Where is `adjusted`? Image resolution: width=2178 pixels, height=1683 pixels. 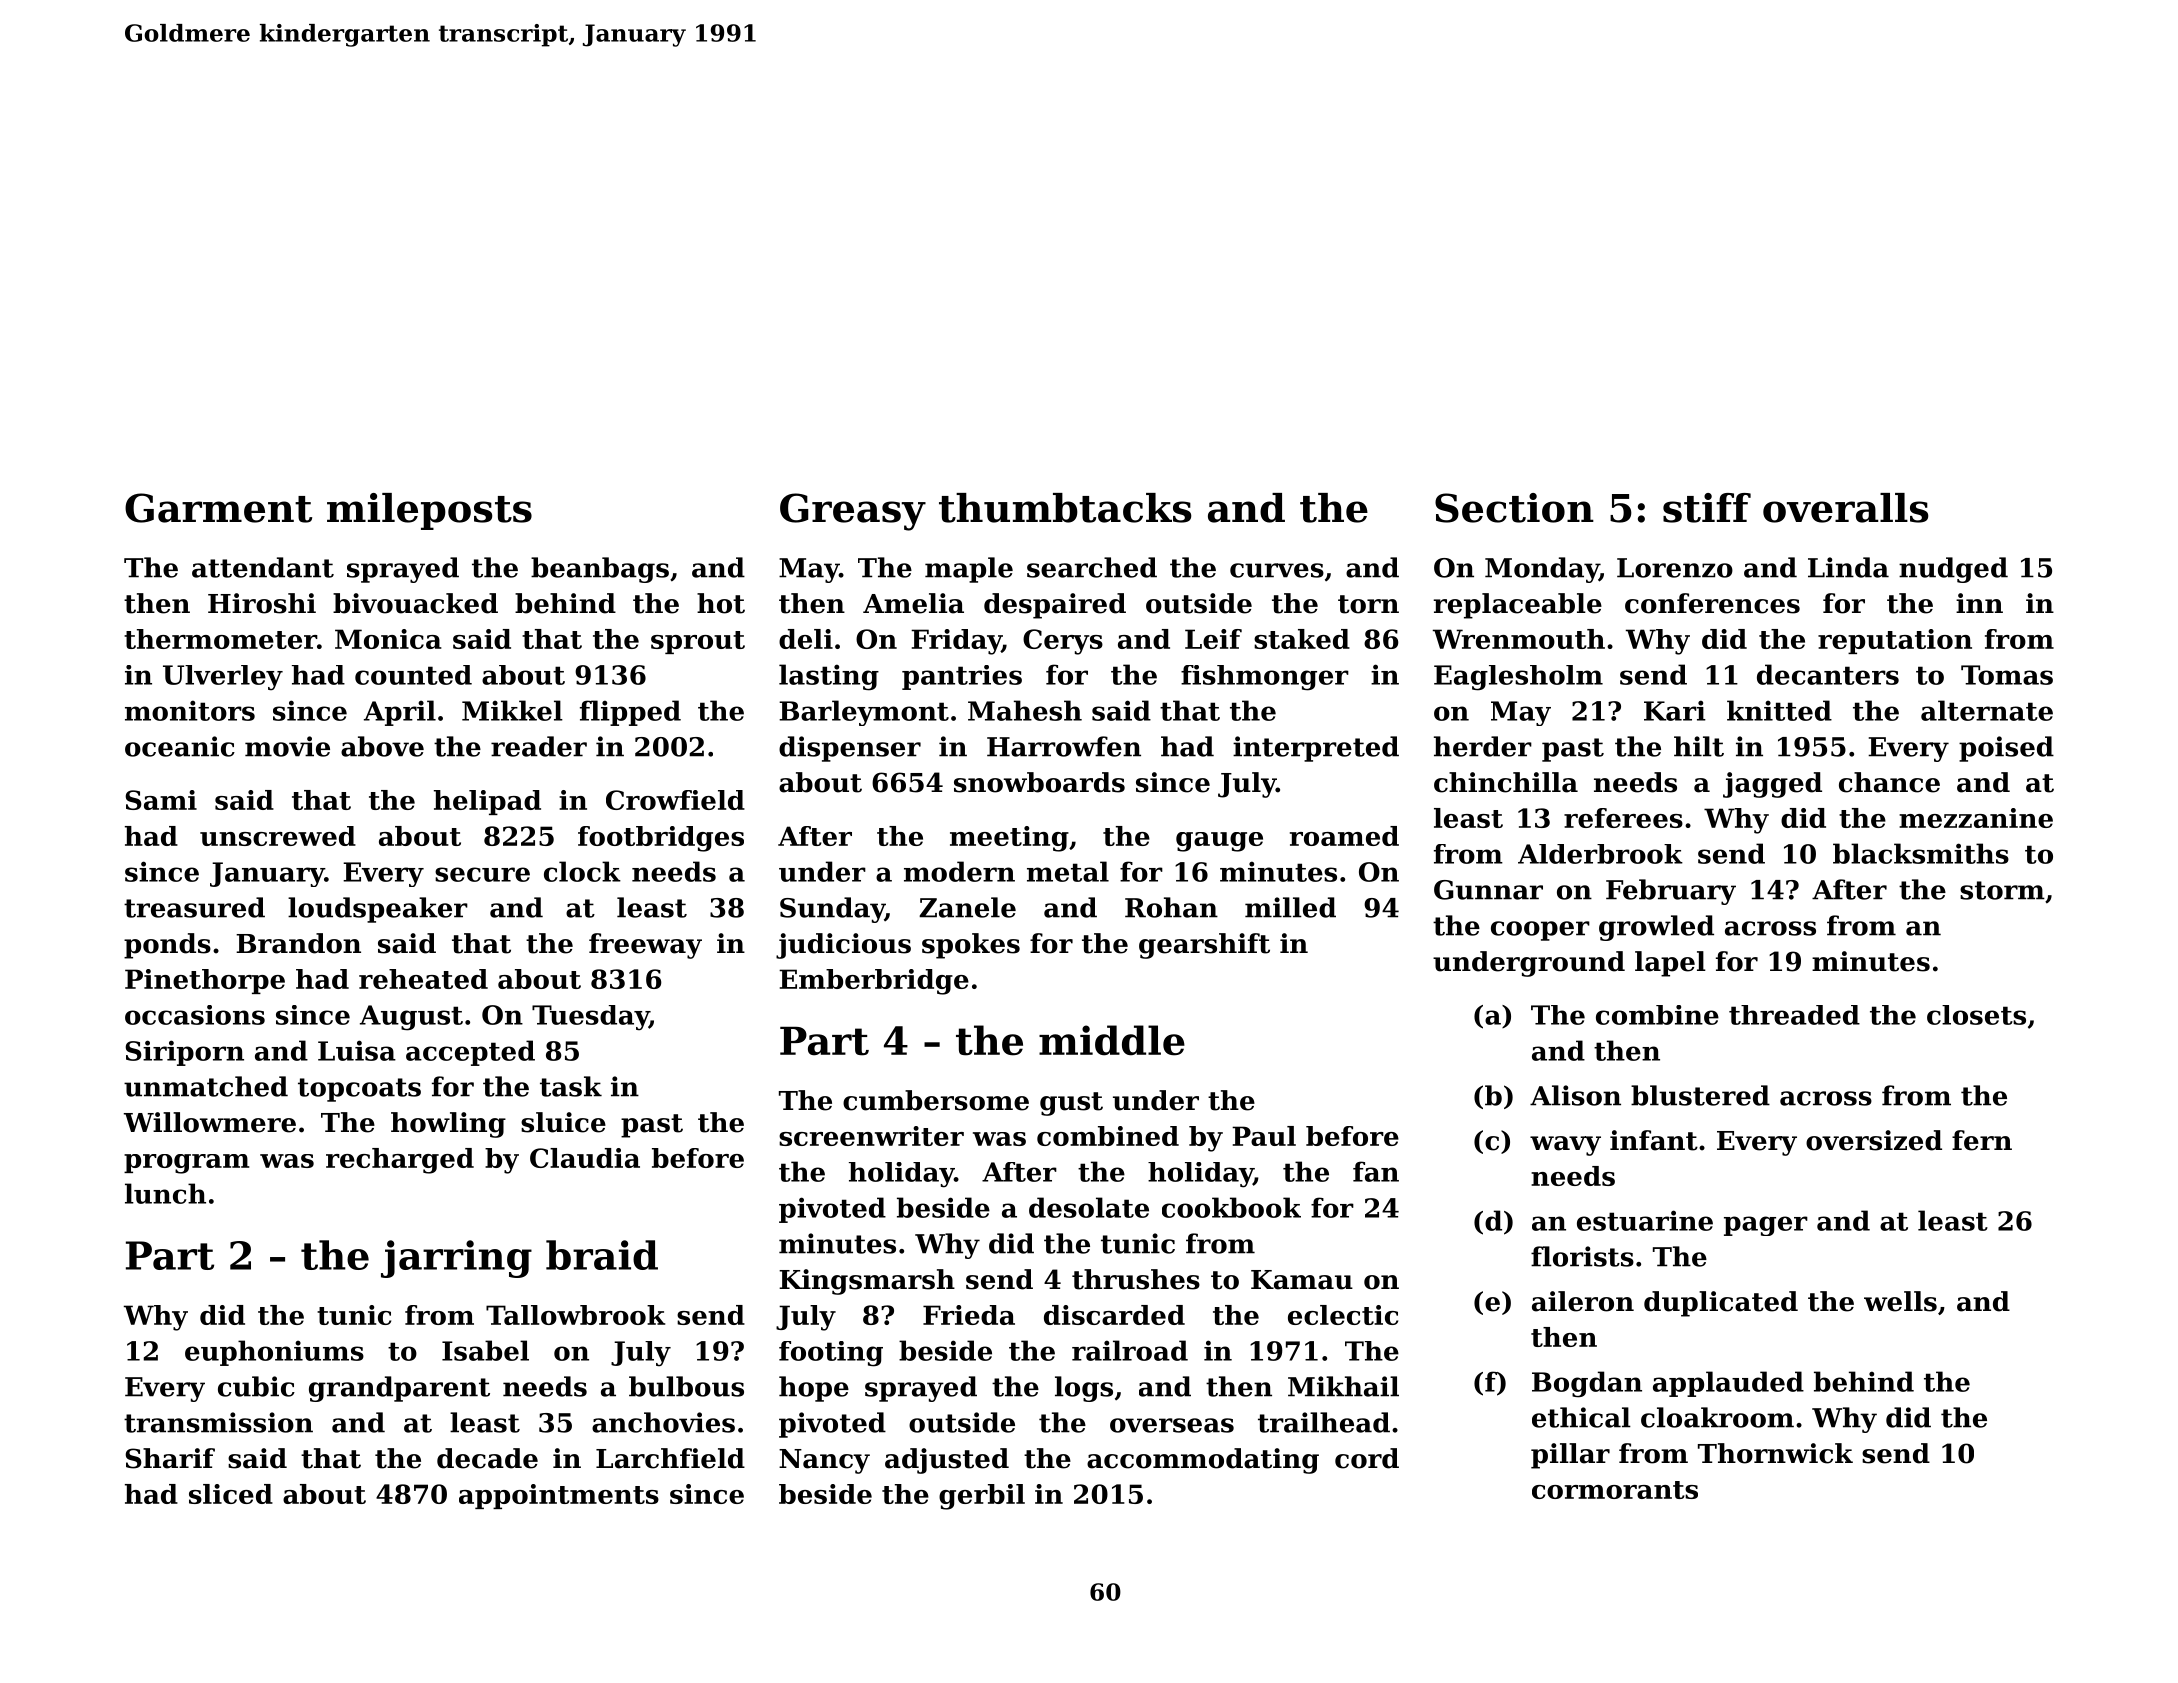 adjusted is located at coordinates (947, 1461).
